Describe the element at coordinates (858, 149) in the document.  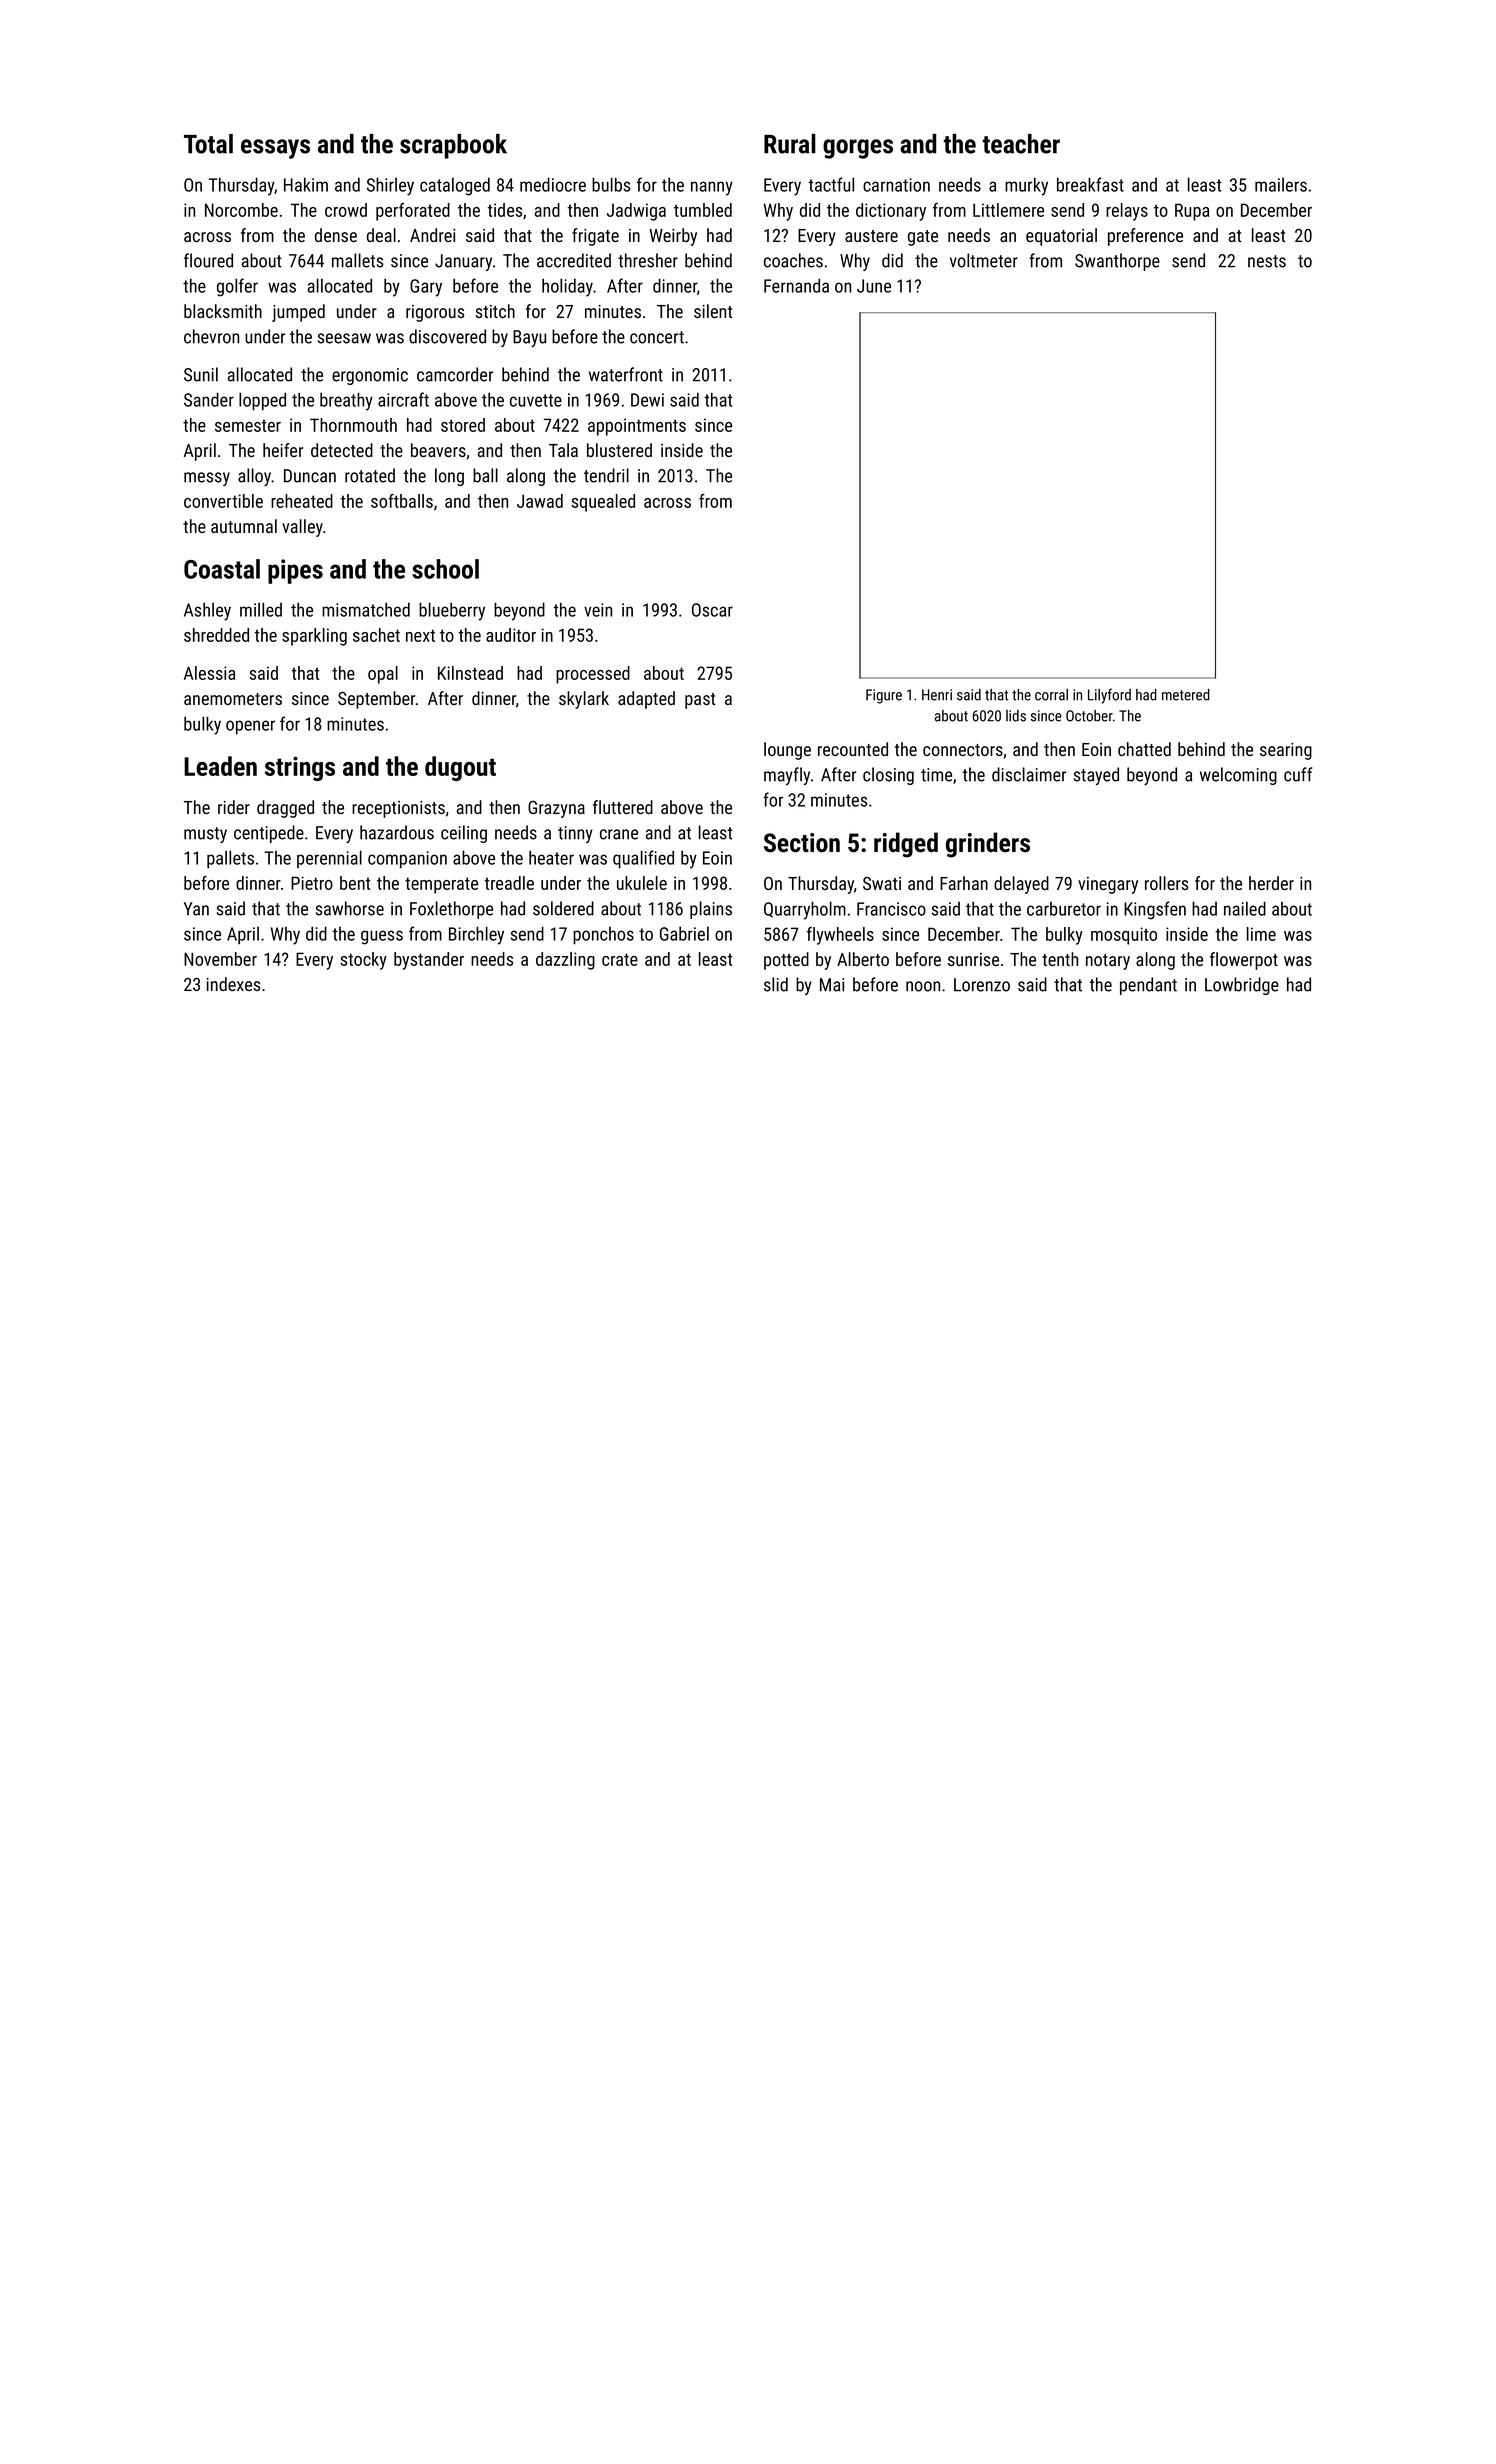
I see `gorges` at that location.
